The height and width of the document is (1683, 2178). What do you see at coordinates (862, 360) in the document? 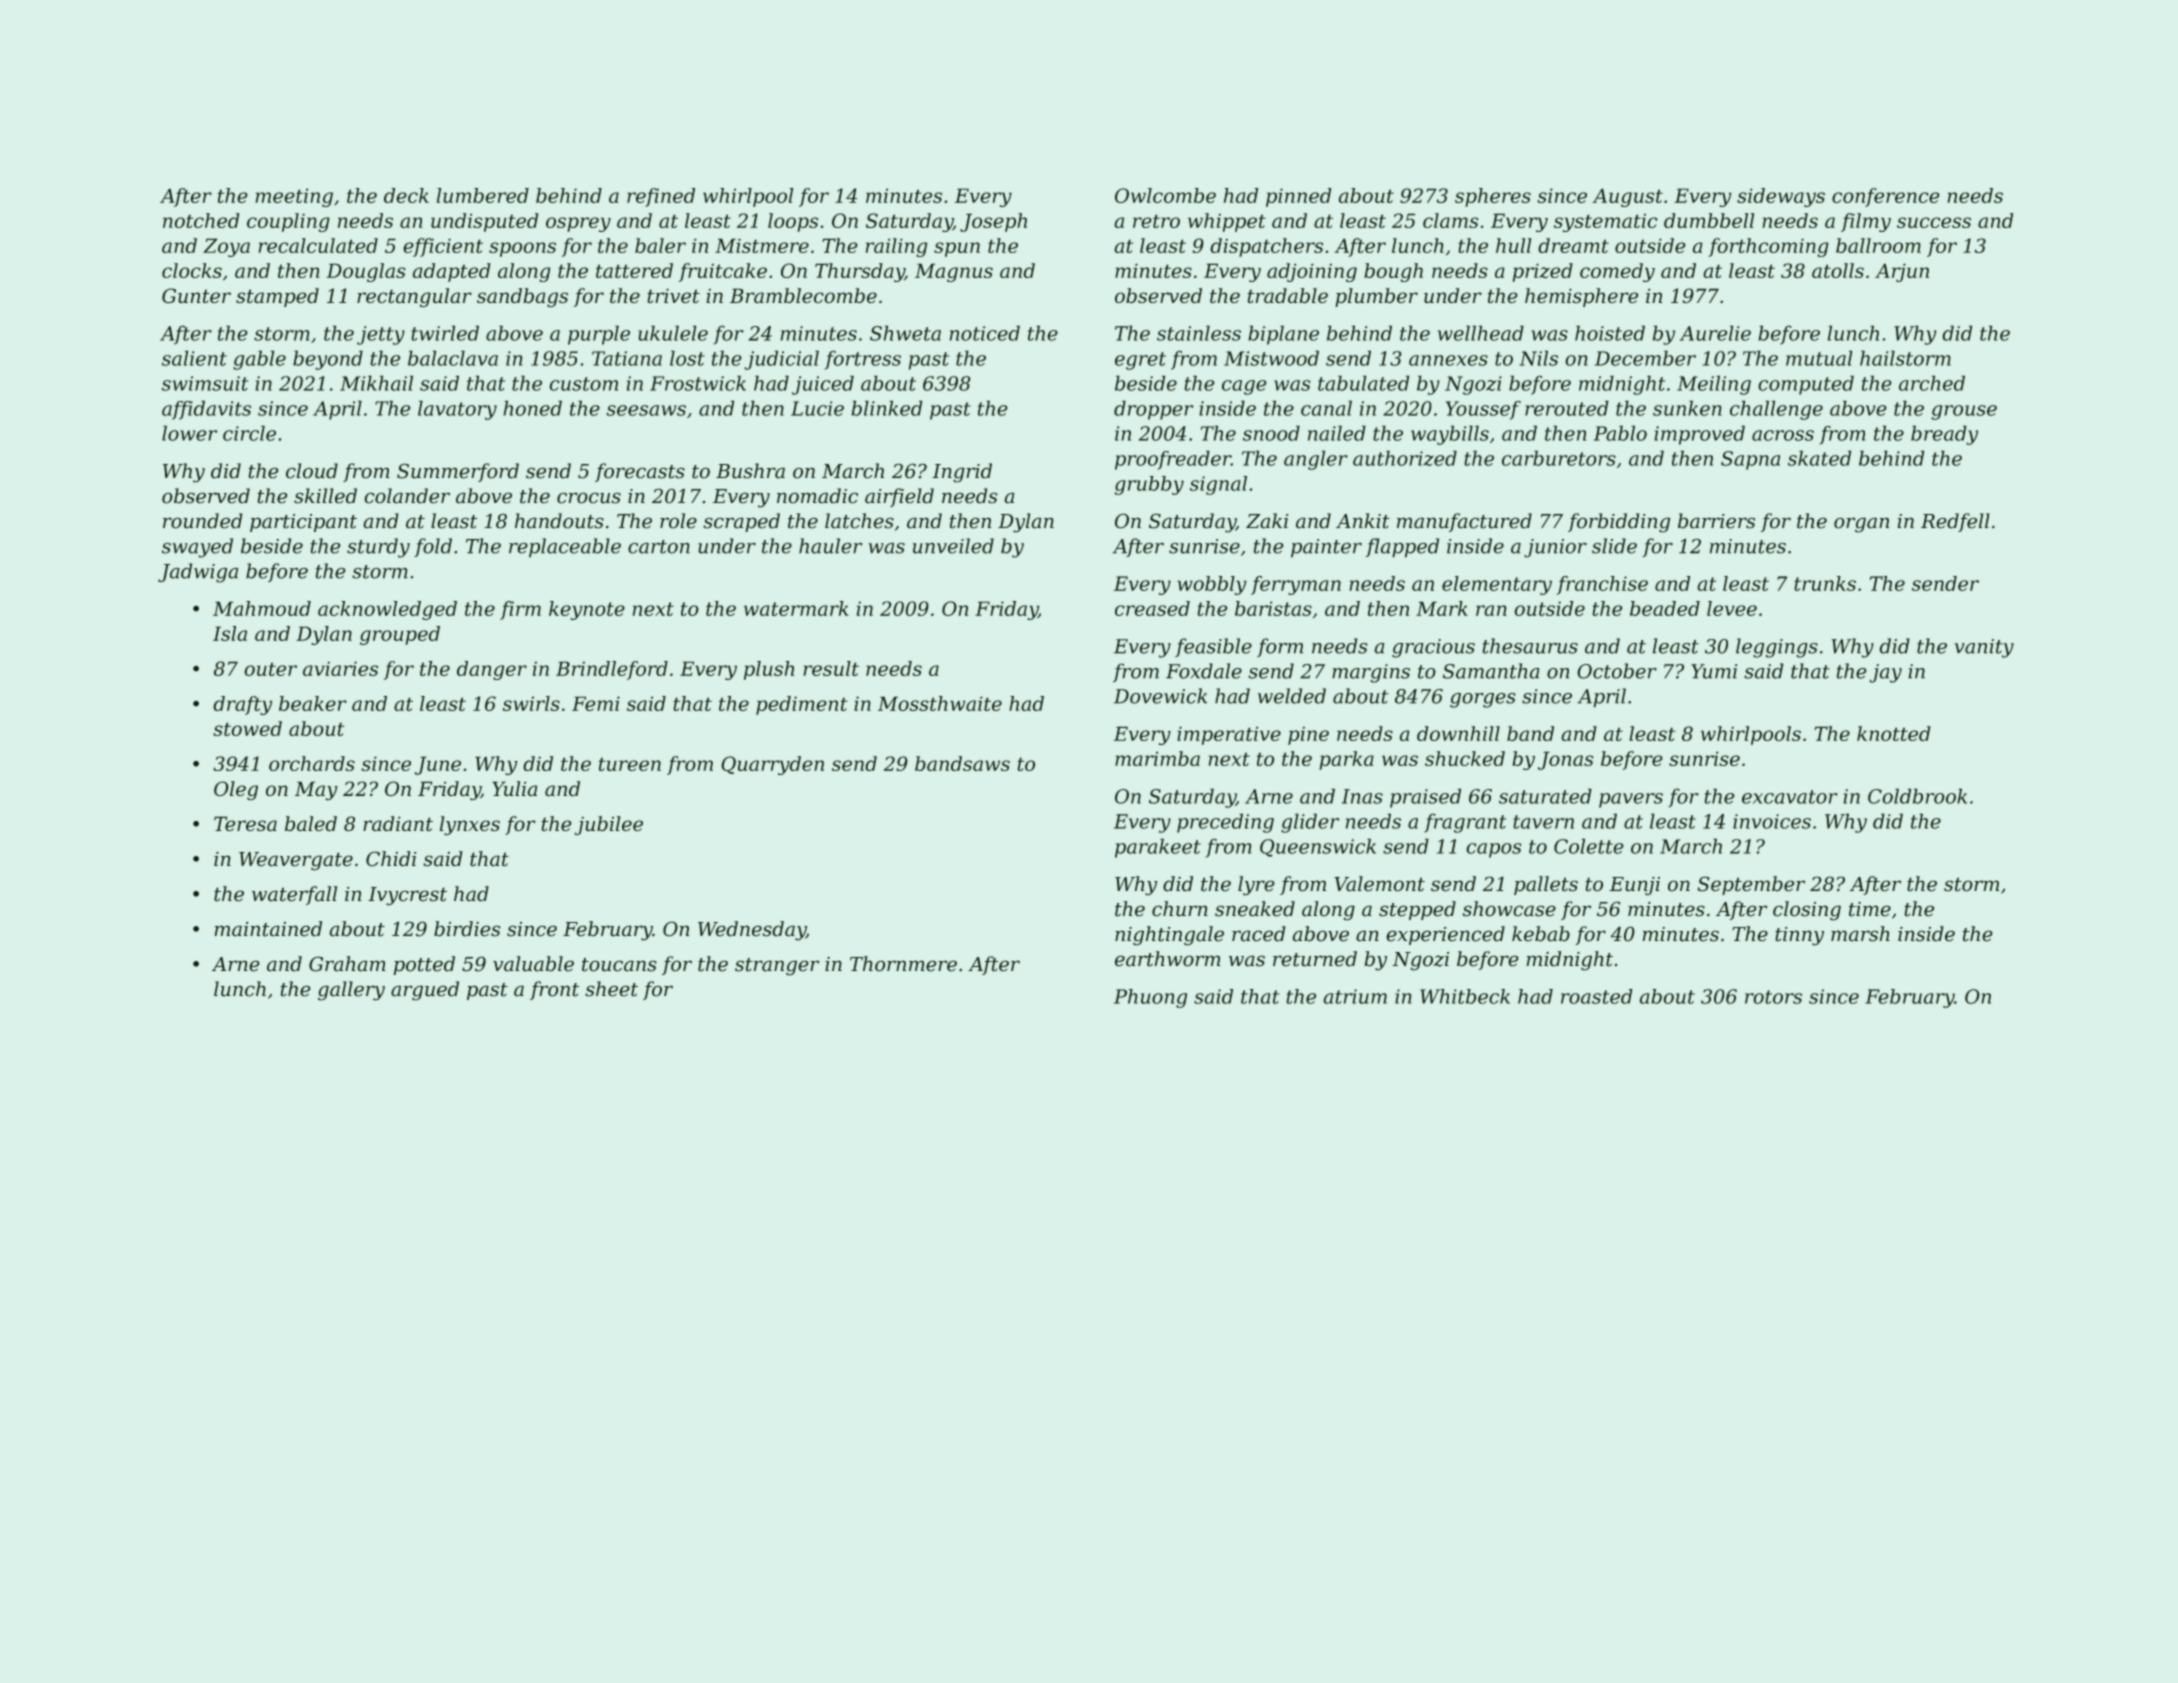
I see `fortress` at bounding box center [862, 360].
